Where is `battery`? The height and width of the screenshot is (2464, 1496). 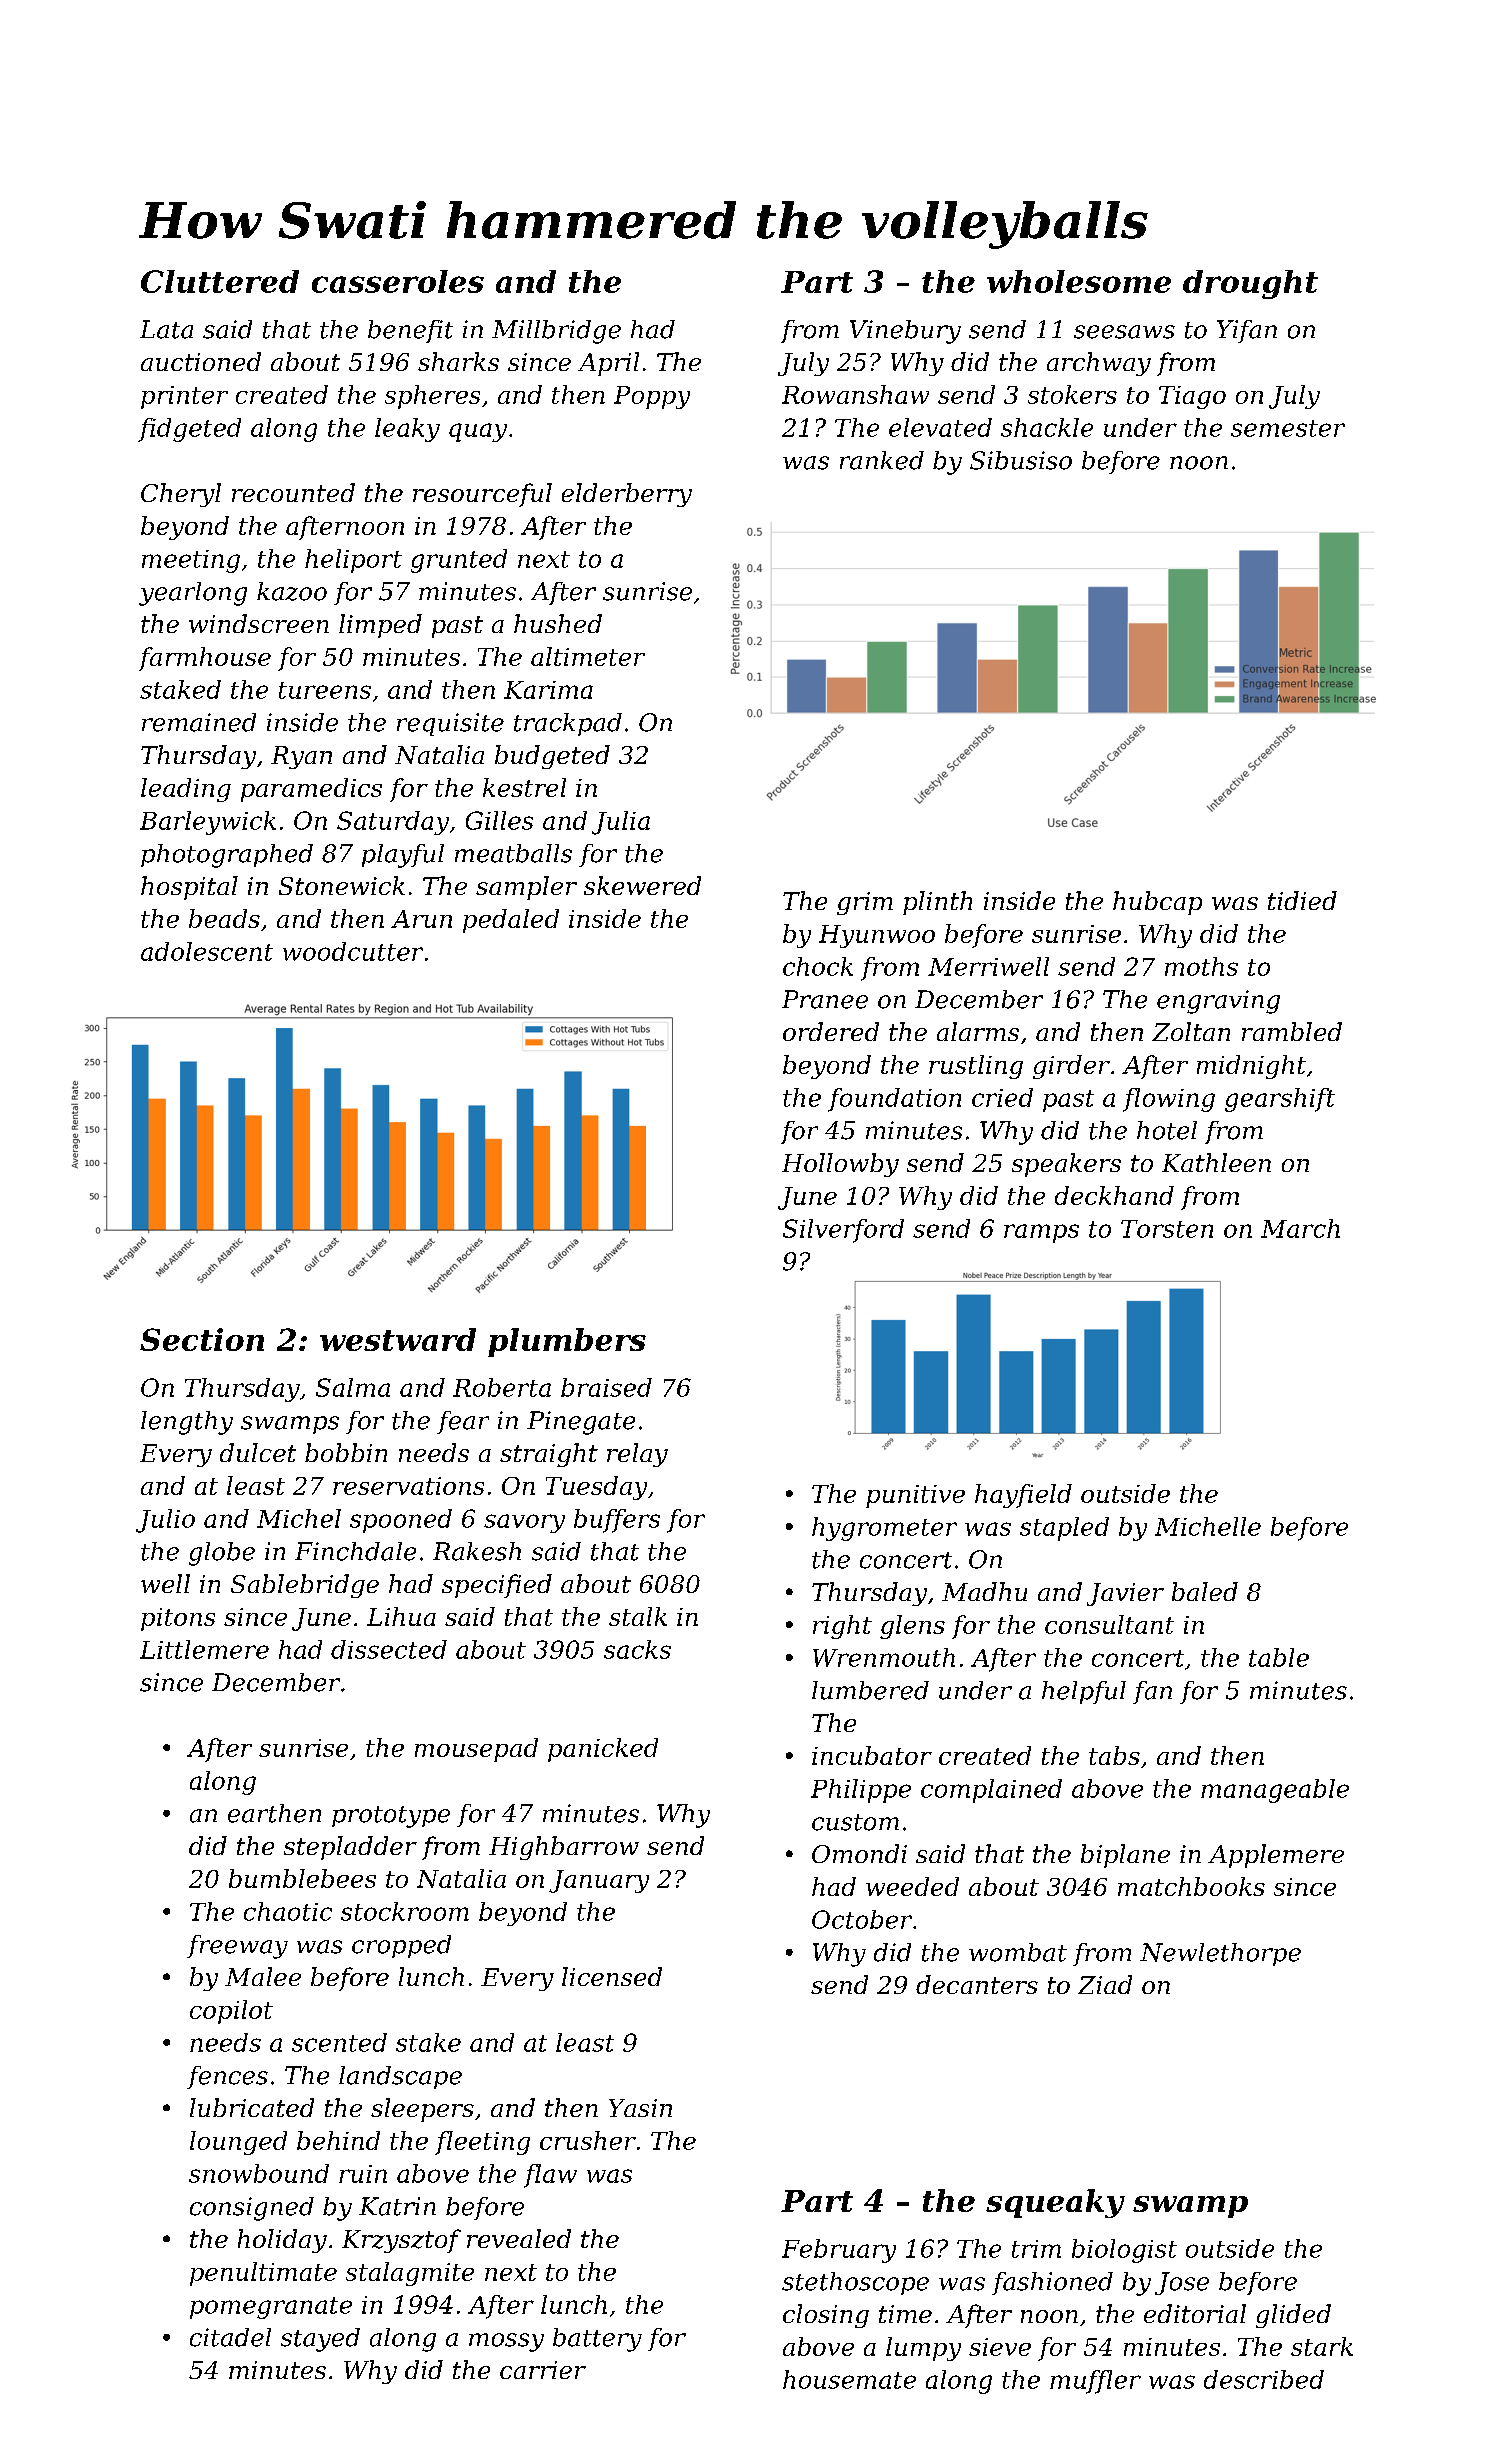
battery is located at coordinates (597, 2340).
